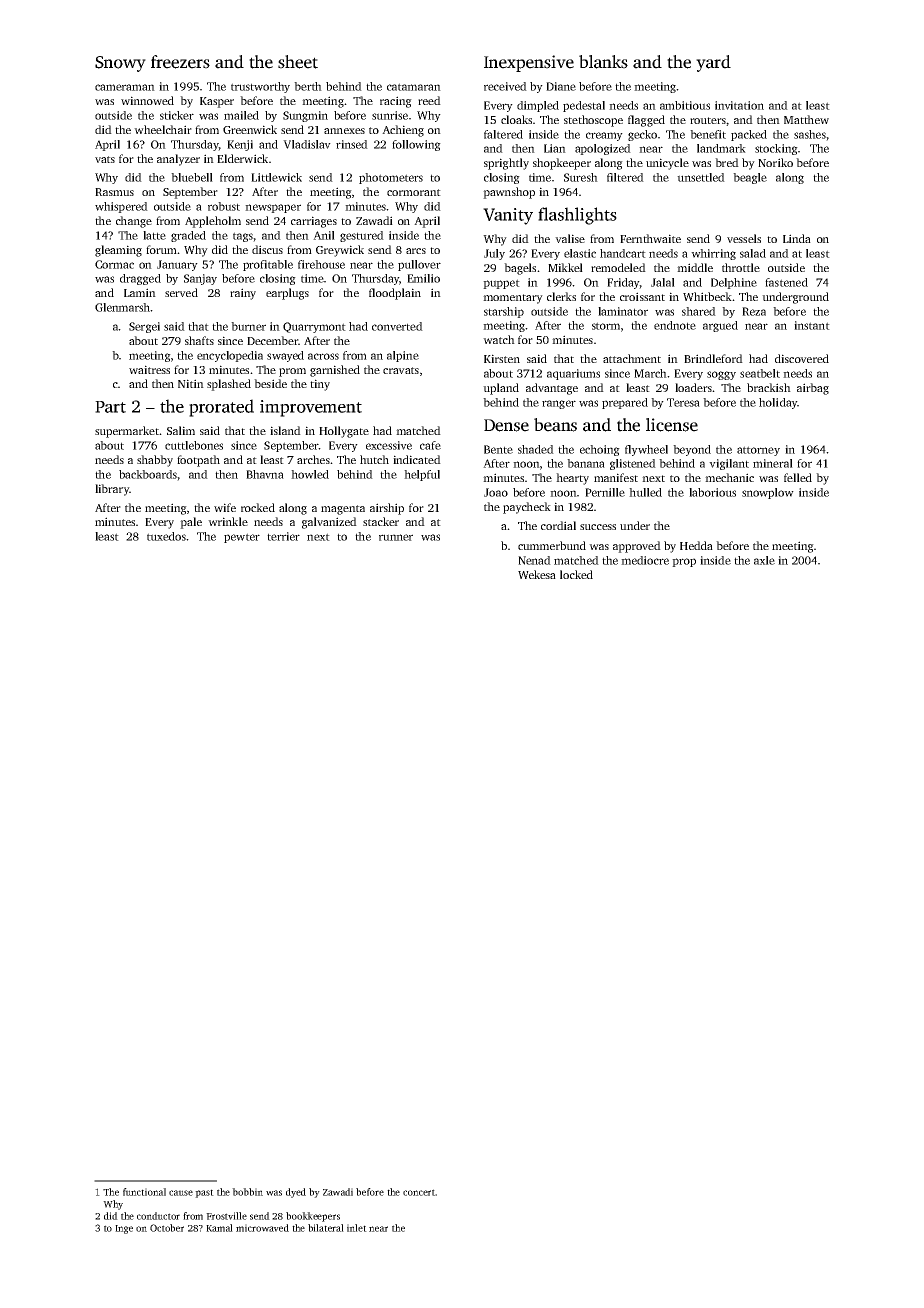 The width and height of the document is (924, 1308). What do you see at coordinates (219, 1228) in the document?
I see `Kamal` at bounding box center [219, 1228].
